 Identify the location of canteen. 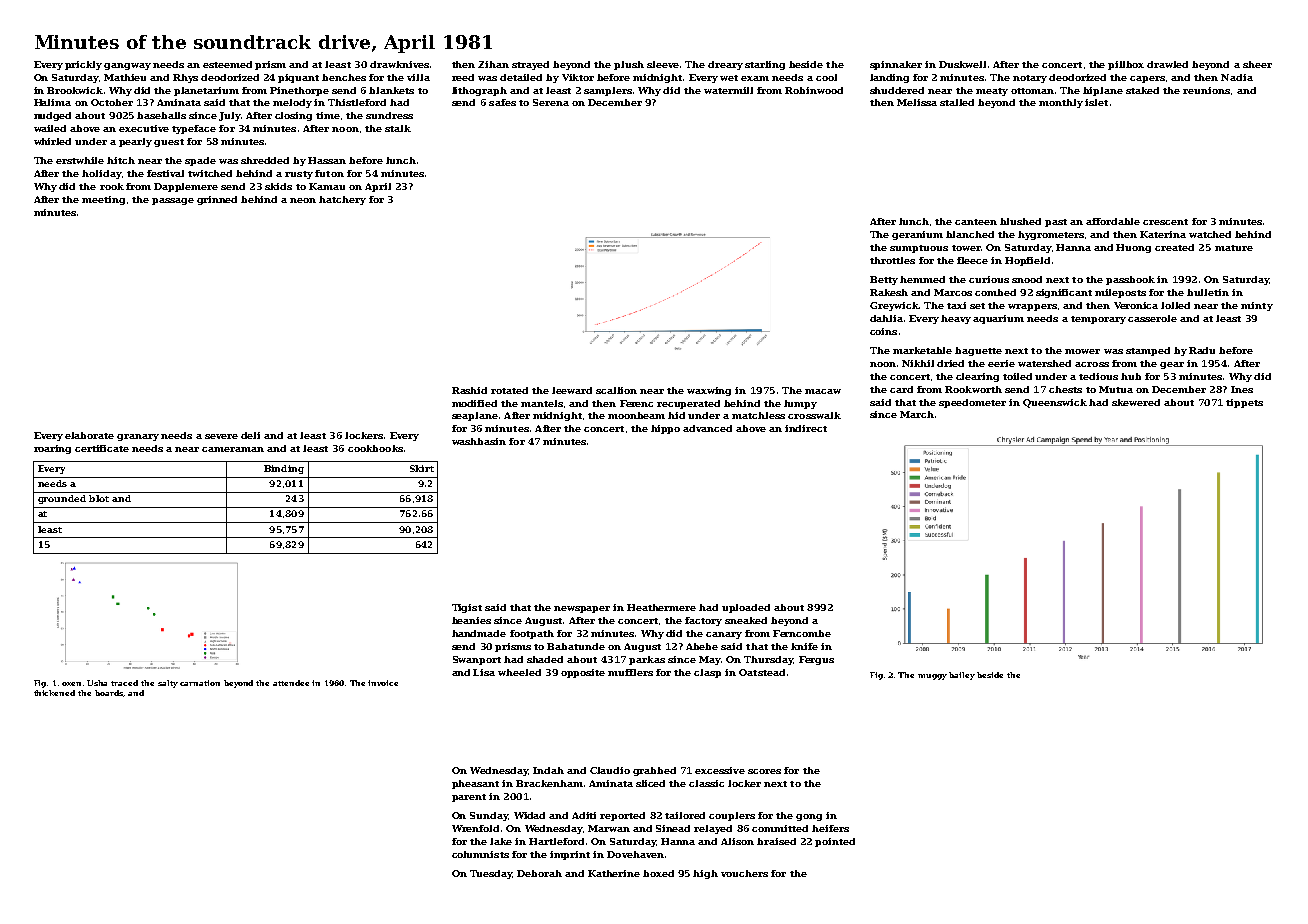
(976, 222).
